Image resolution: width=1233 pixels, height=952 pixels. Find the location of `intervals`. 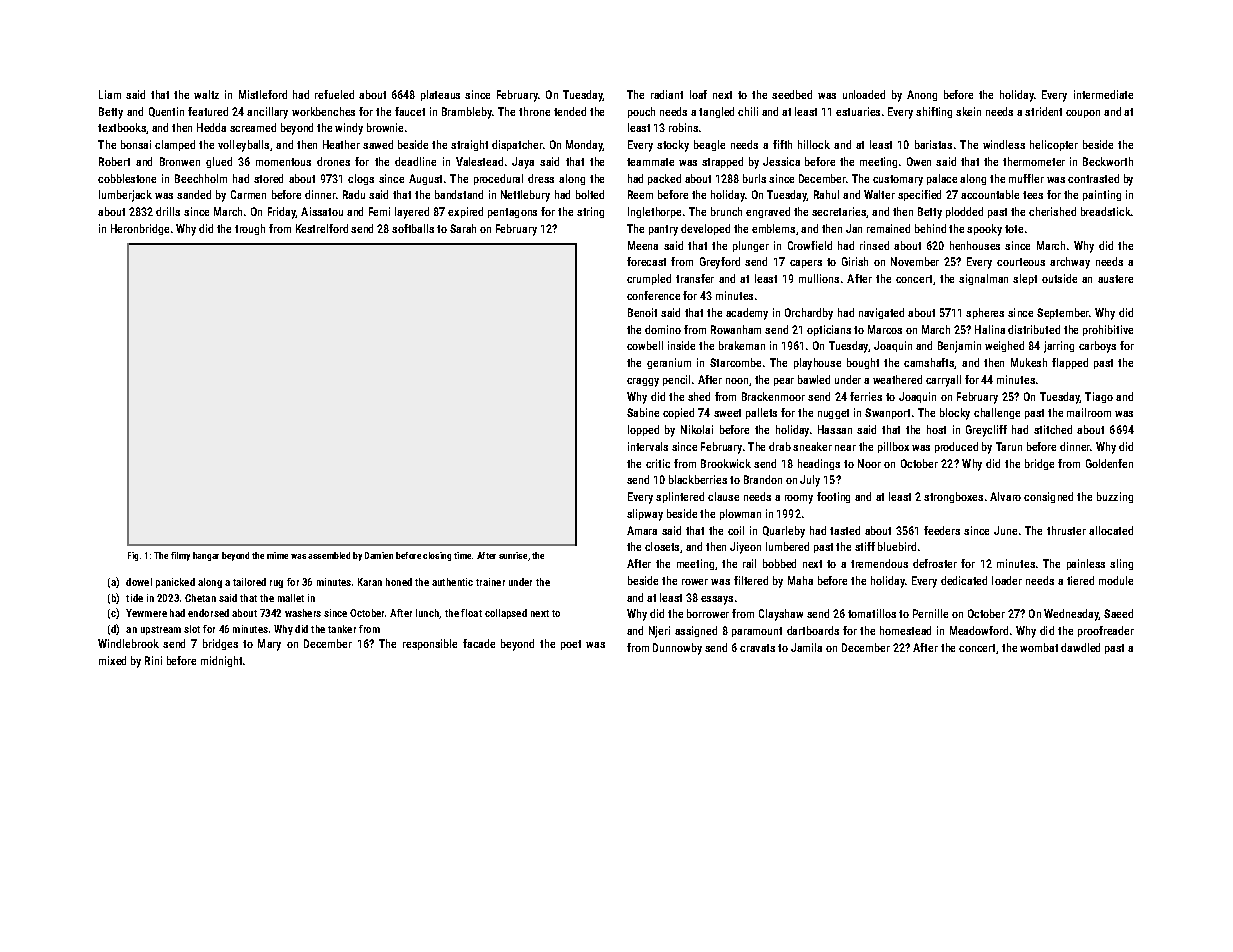

intervals is located at coordinates (648, 446).
